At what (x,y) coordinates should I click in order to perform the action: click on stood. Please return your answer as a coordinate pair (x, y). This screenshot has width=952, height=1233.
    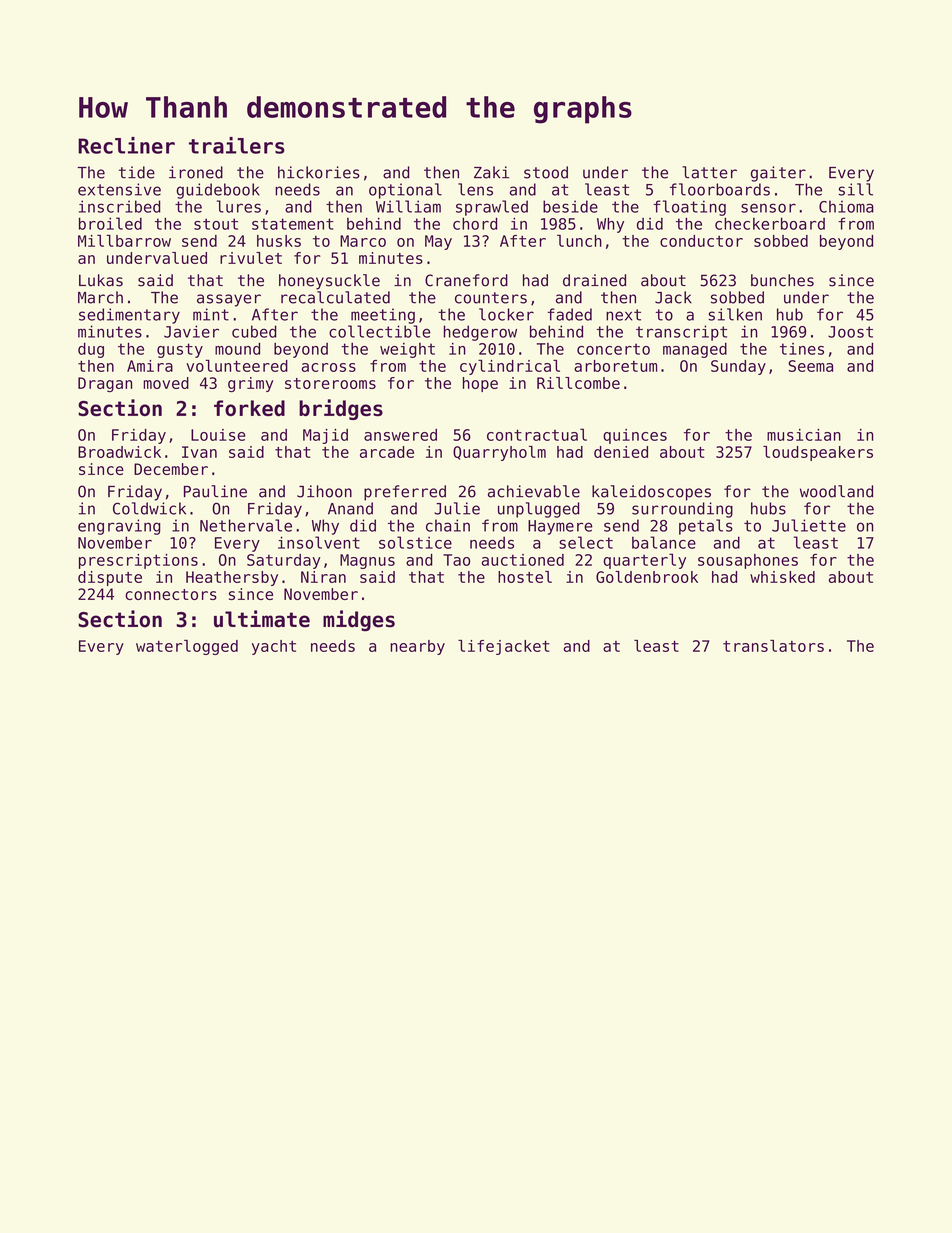
    Looking at the image, I should click on (546, 172).
